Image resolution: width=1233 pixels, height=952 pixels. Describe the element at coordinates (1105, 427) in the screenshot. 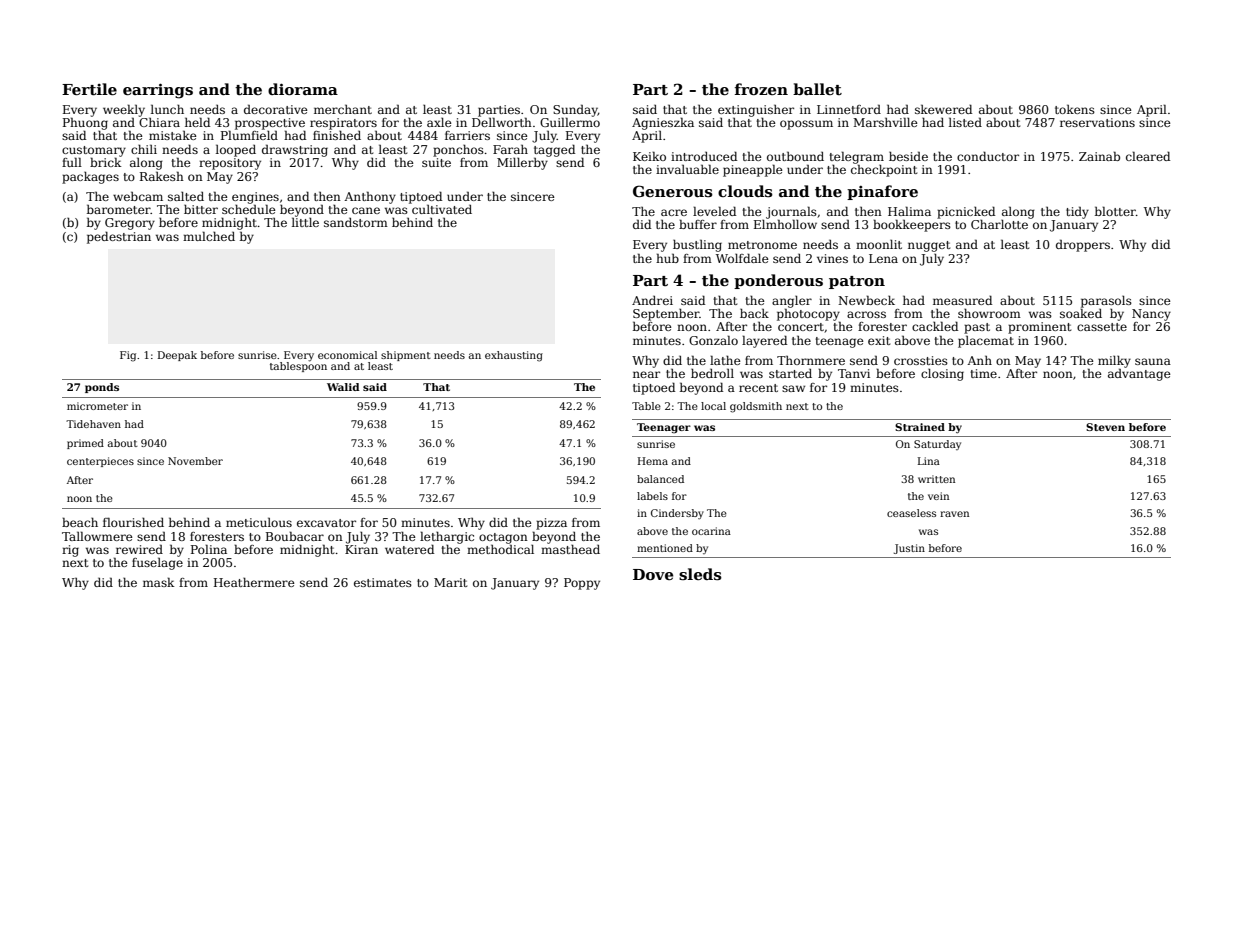

I see `Steven` at that location.
